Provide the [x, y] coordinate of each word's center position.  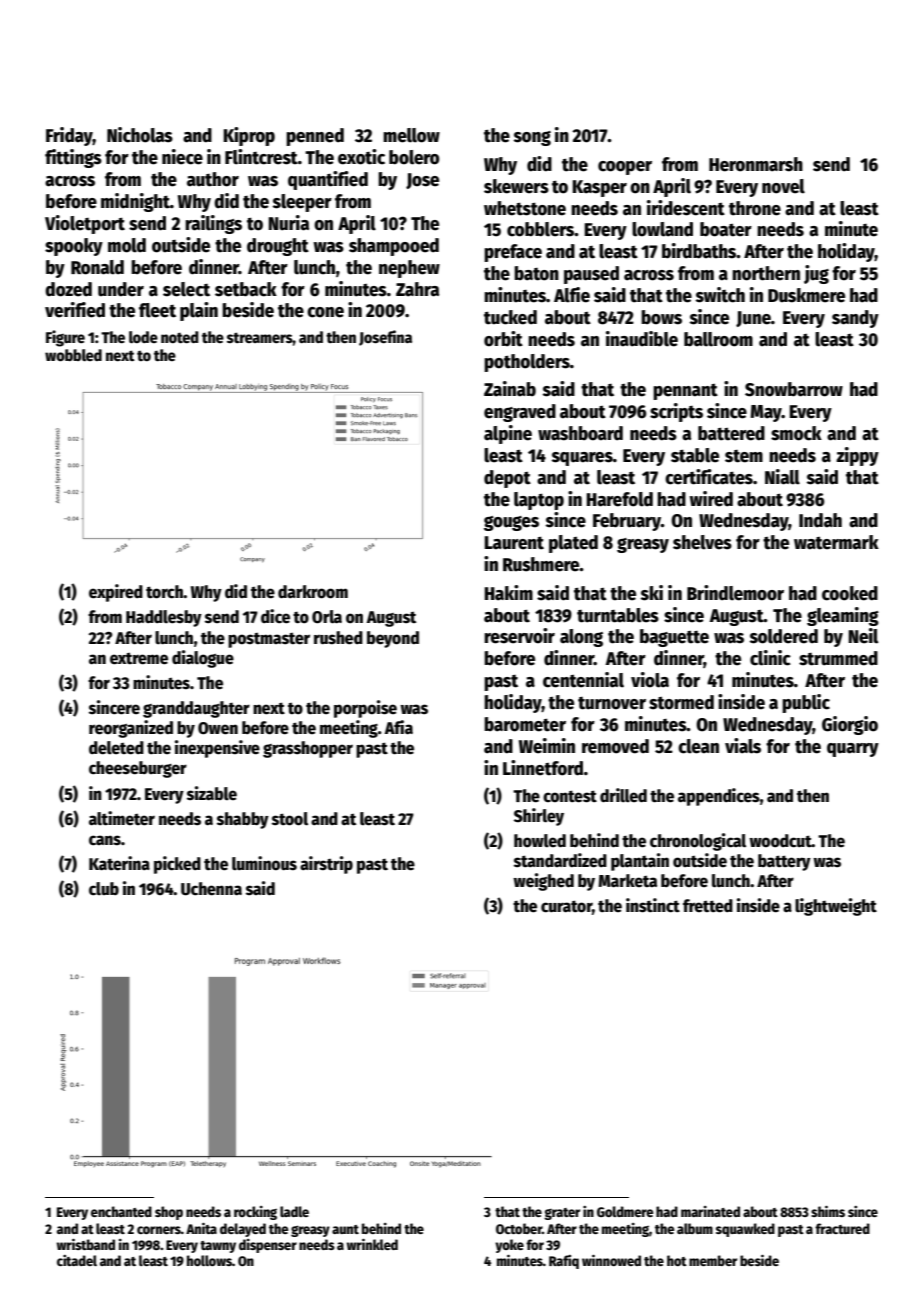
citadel [77, 1260]
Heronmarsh [756, 164]
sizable [212, 793]
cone [325, 312]
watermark [836, 542]
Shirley [539, 817]
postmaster [269, 640]
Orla [327, 617]
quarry [853, 750]
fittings [73, 158]
